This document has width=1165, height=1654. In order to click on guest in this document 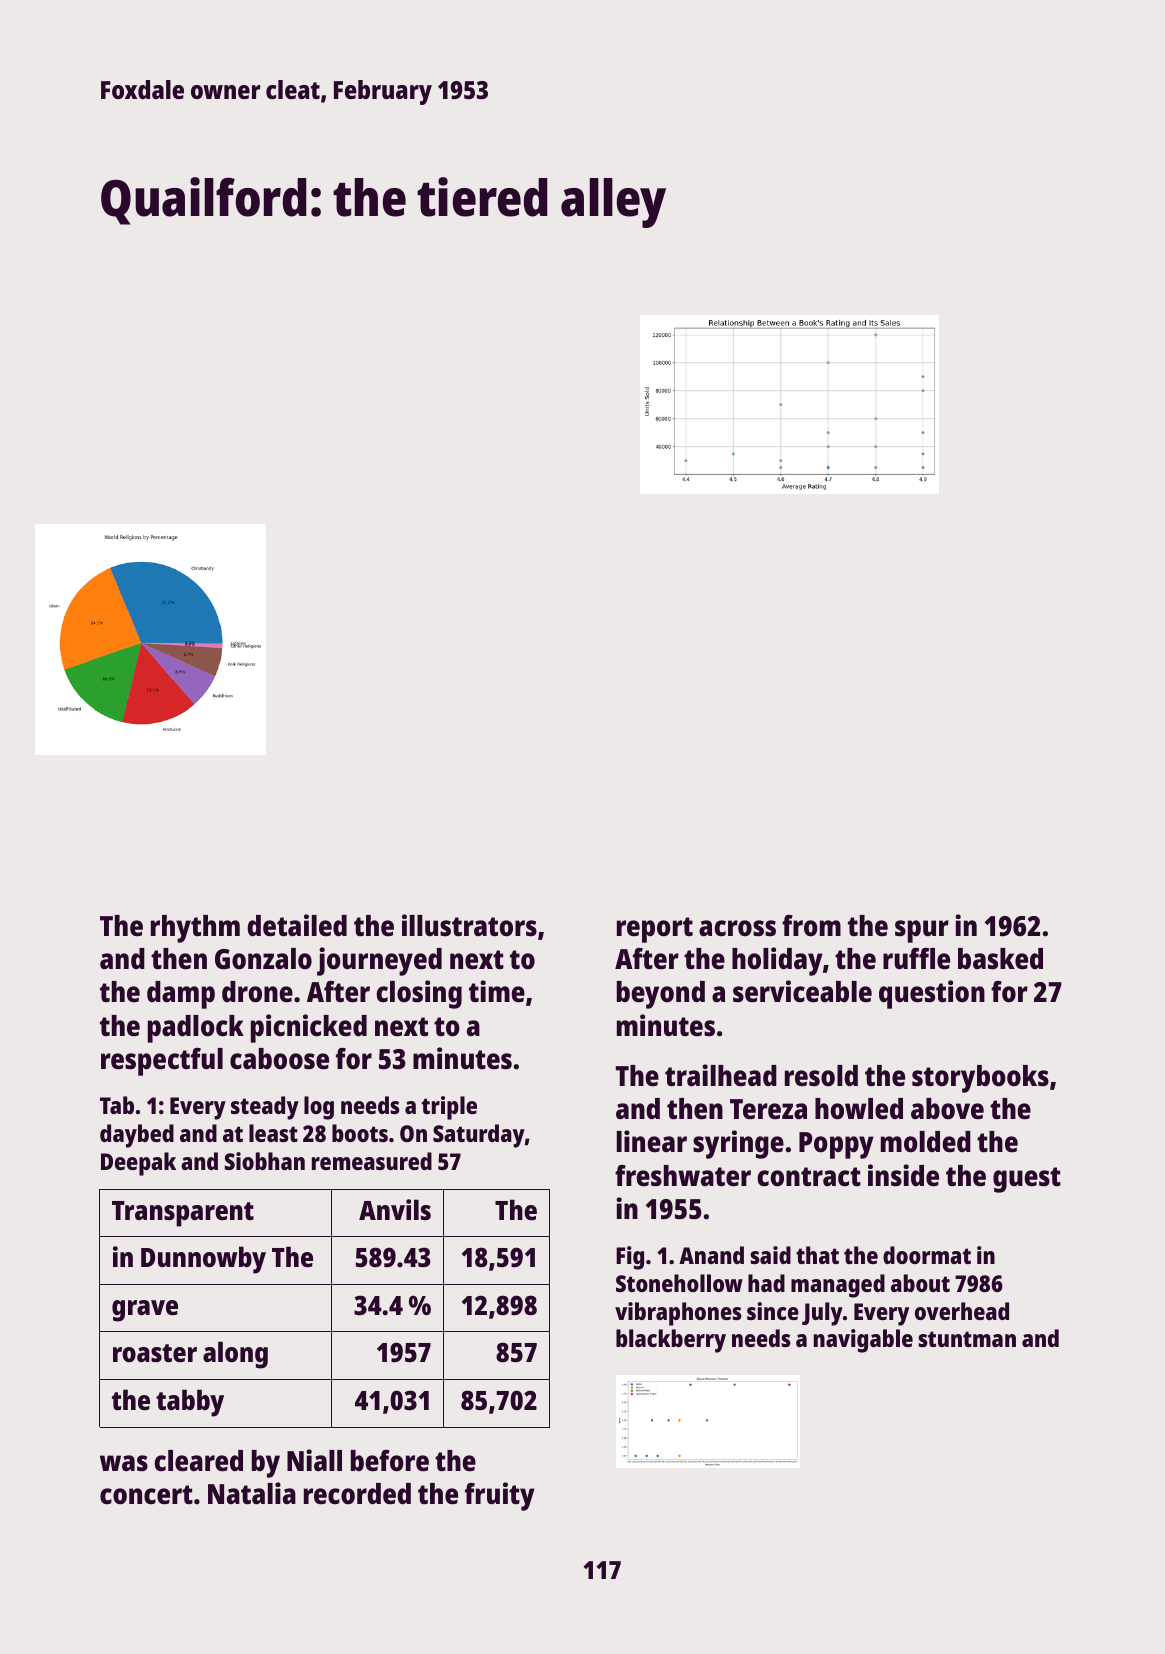, I will do `click(1027, 1180)`.
